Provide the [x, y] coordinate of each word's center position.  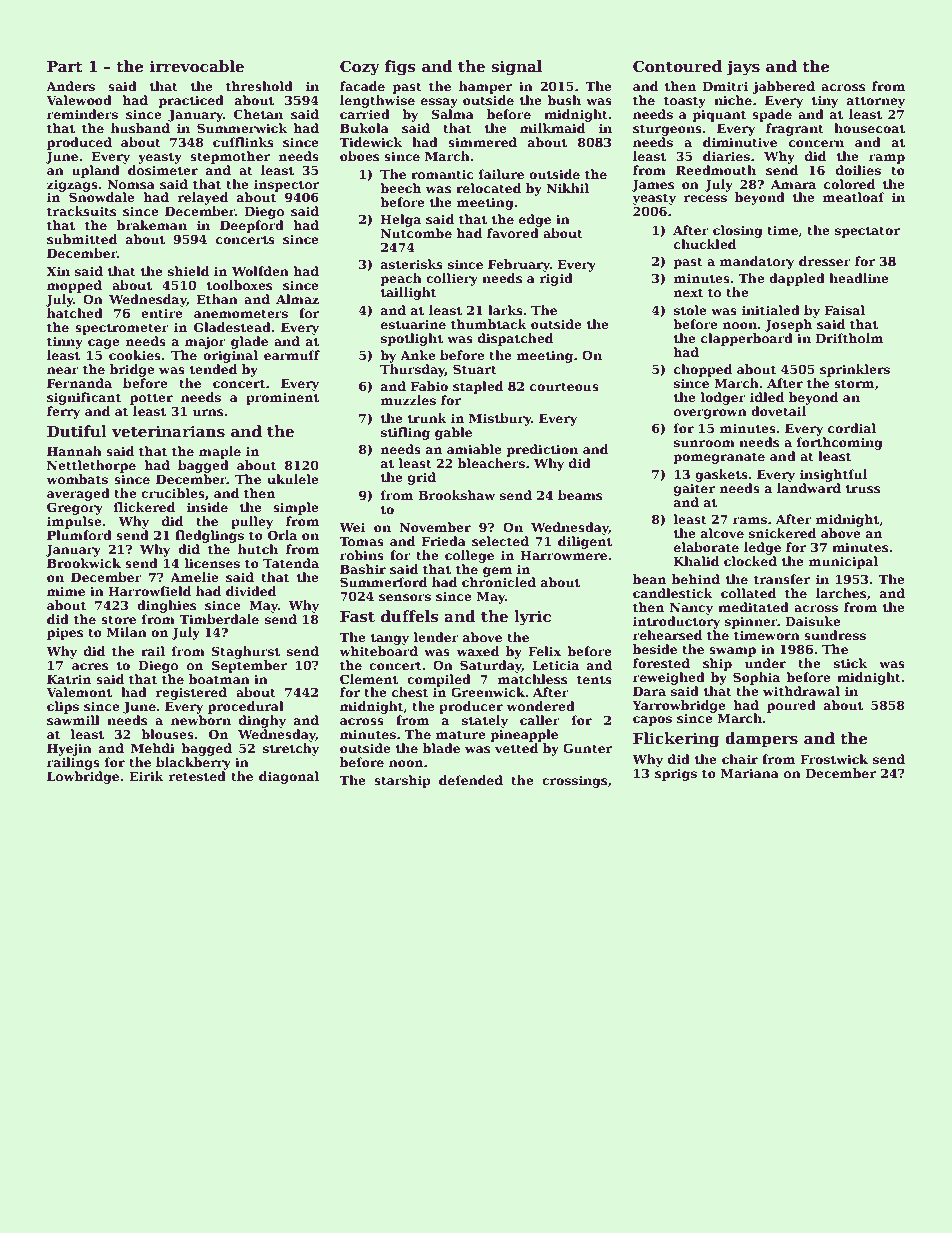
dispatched [515, 339]
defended [471, 780]
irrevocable [197, 66]
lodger [723, 398]
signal [516, 68]
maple [220, 452]
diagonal [289, 777]
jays [743, 68]
